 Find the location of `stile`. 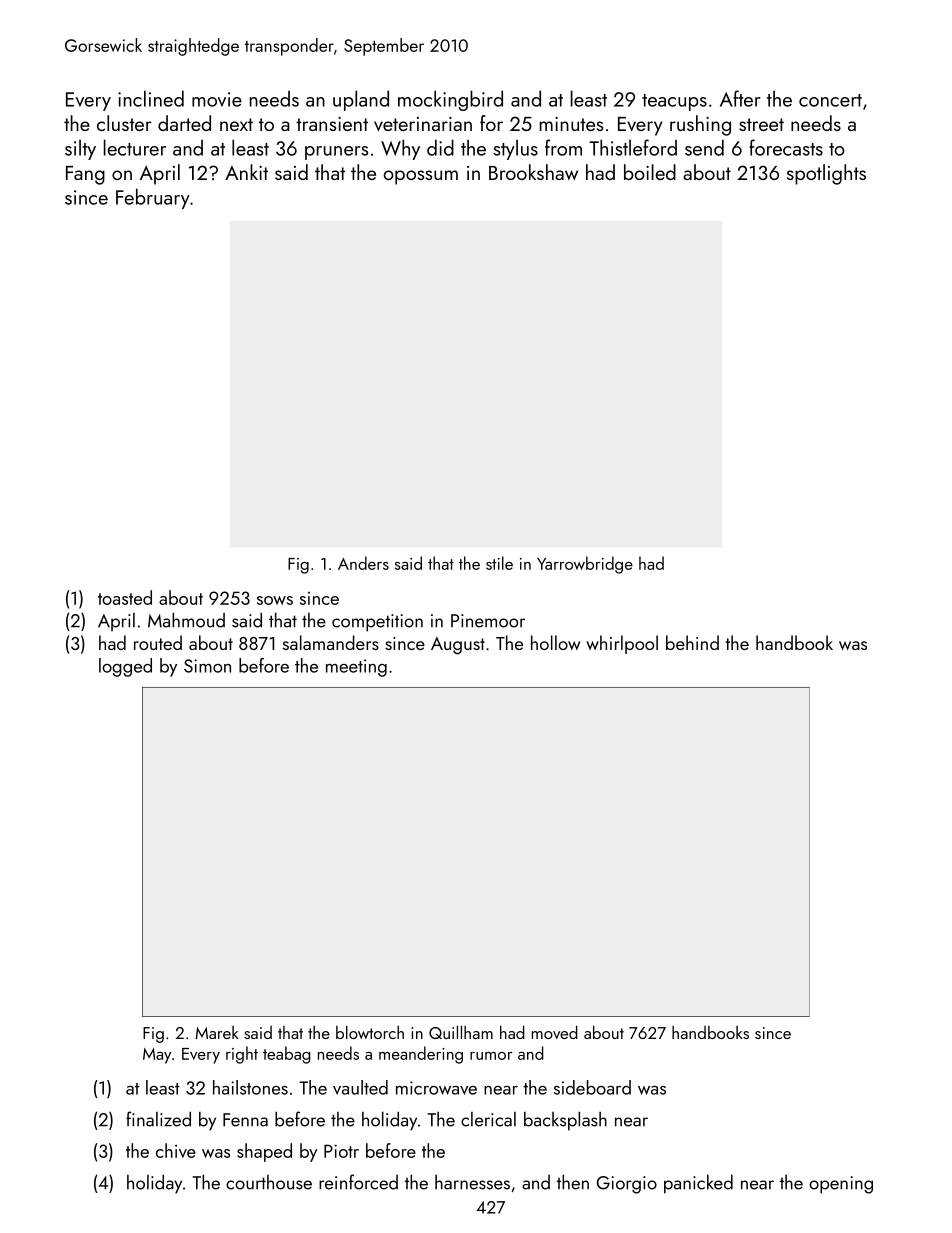

stile is located at coordinates (499, 563).
